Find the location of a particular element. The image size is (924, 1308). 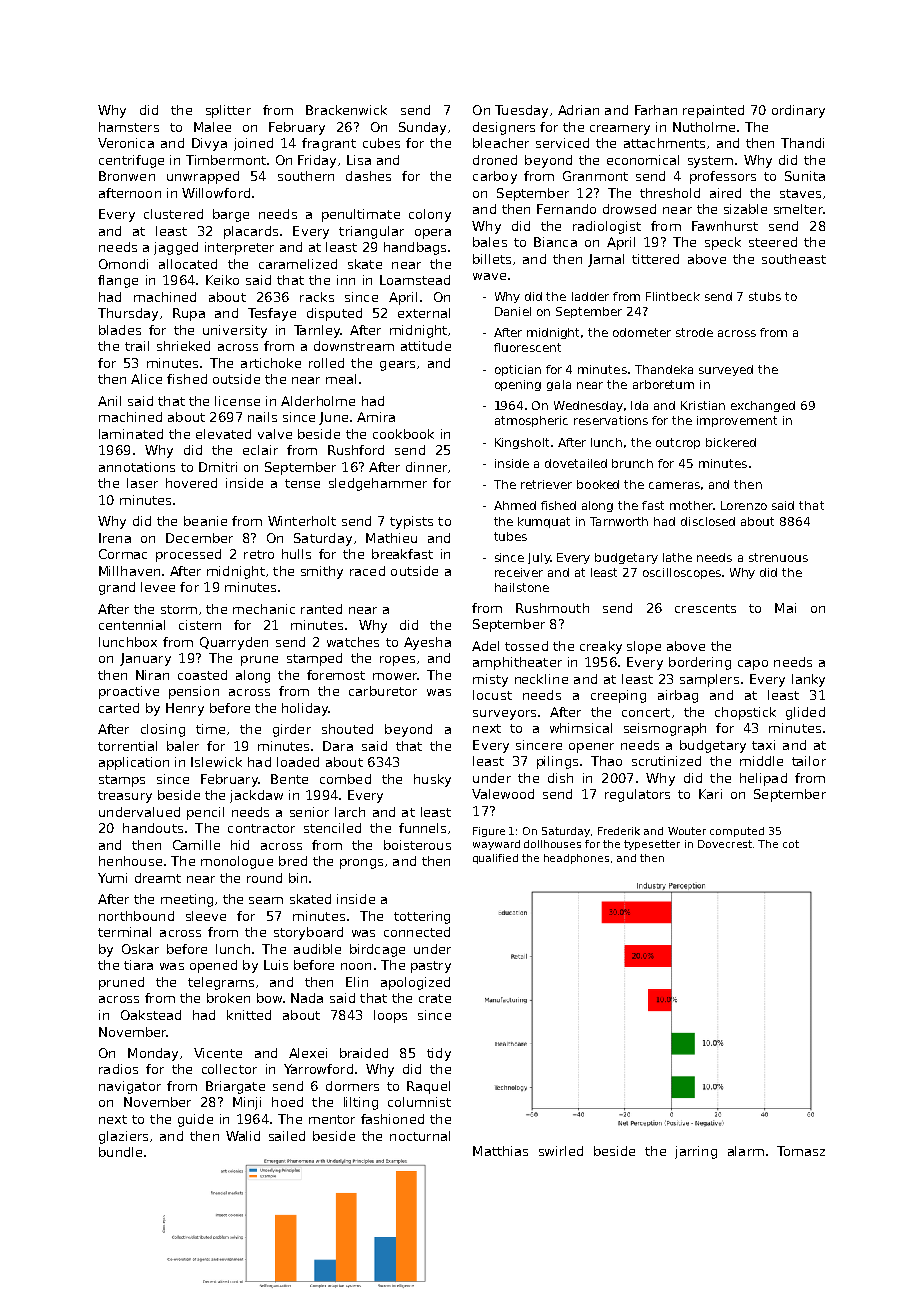

neckline is located at coordinates (541, 679).
